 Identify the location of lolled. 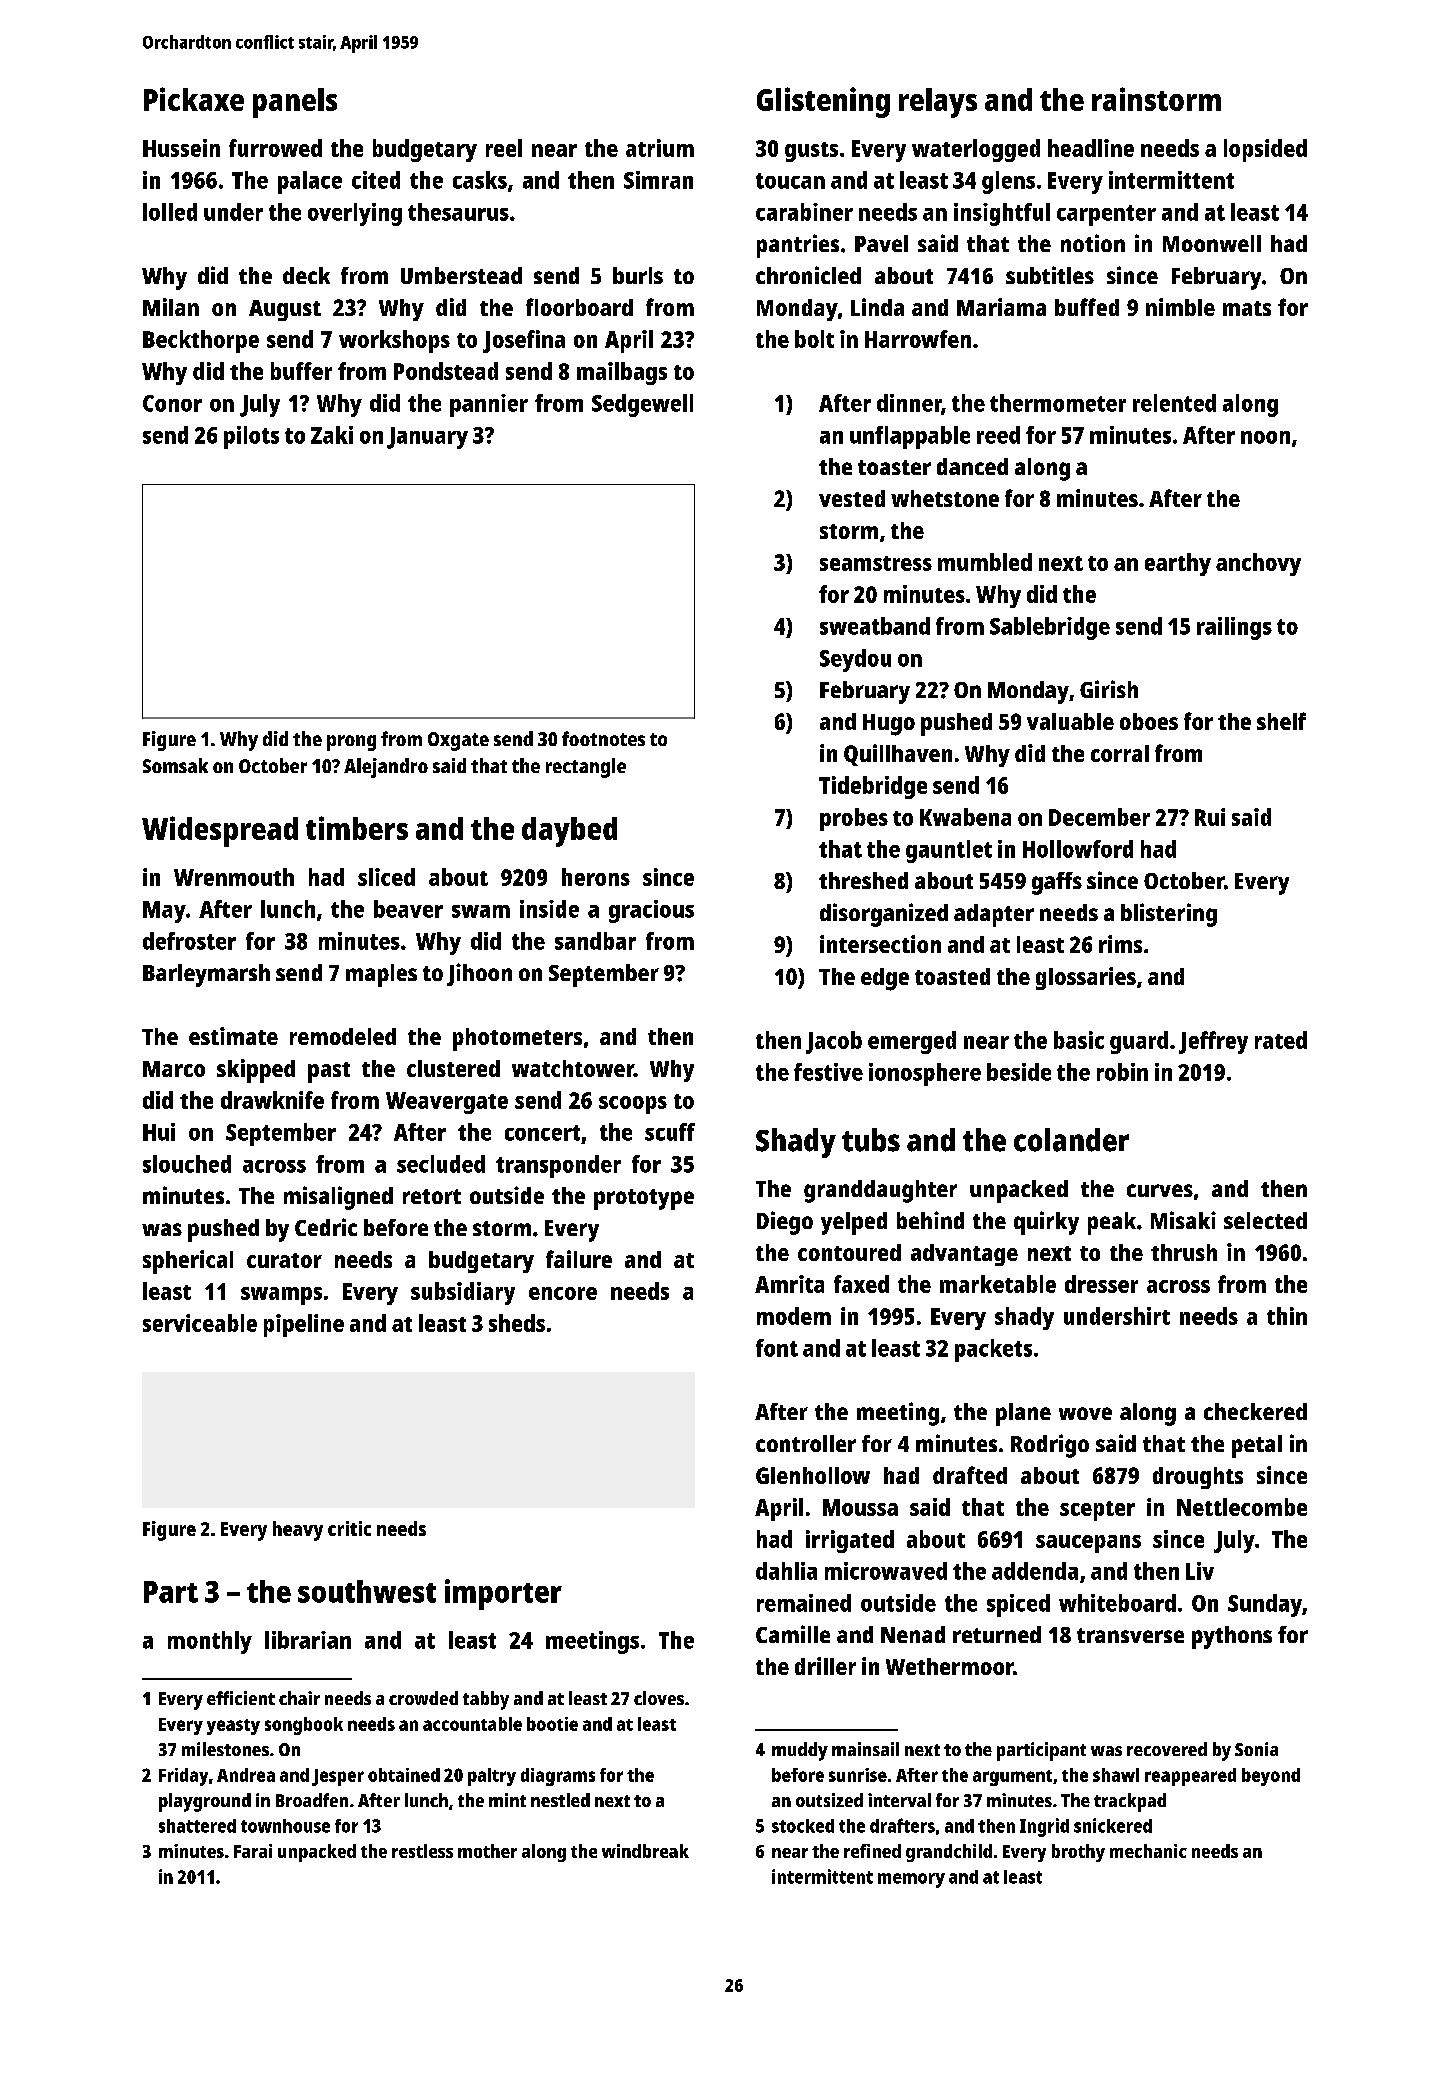
(170, 212).
